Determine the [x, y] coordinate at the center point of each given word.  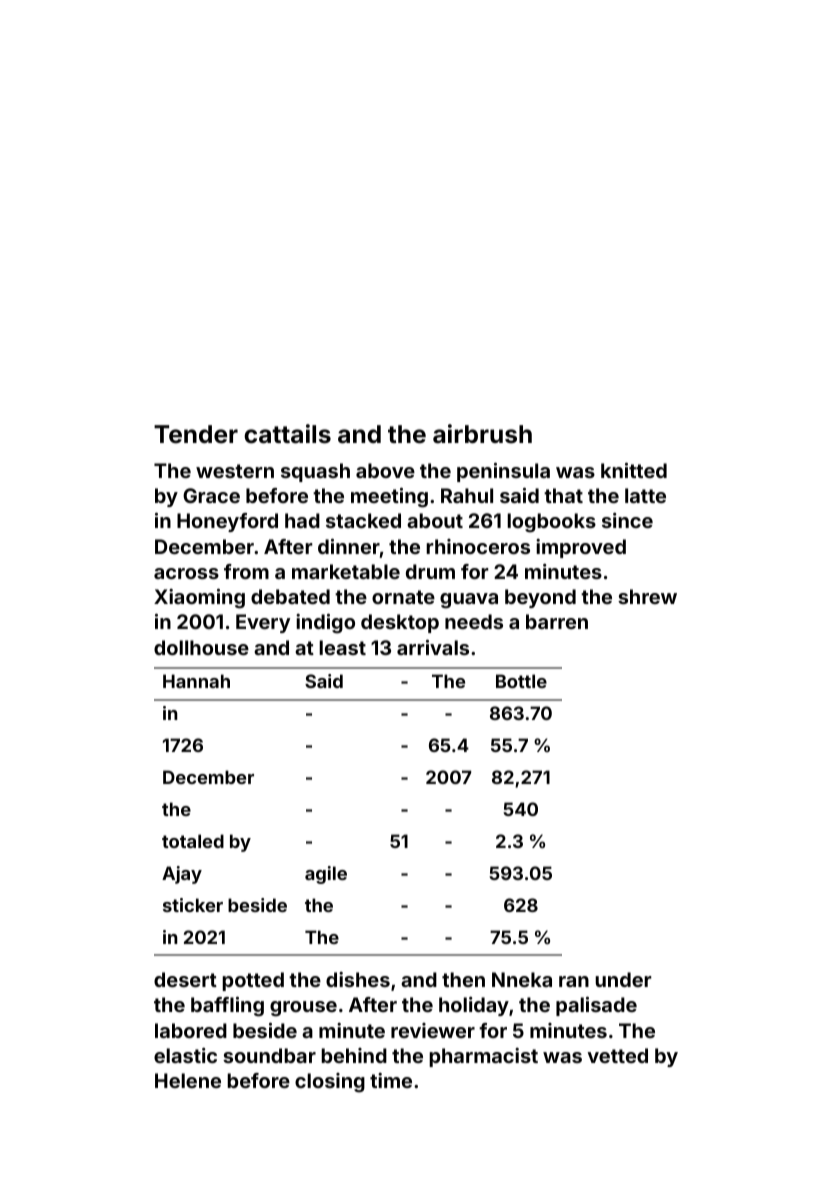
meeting [389, 498]
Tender [196, 434]
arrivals [433, 647]
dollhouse [201, 647]
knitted [634, 470]
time [391, 1080]
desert [185, 979]
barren [557, 621]
